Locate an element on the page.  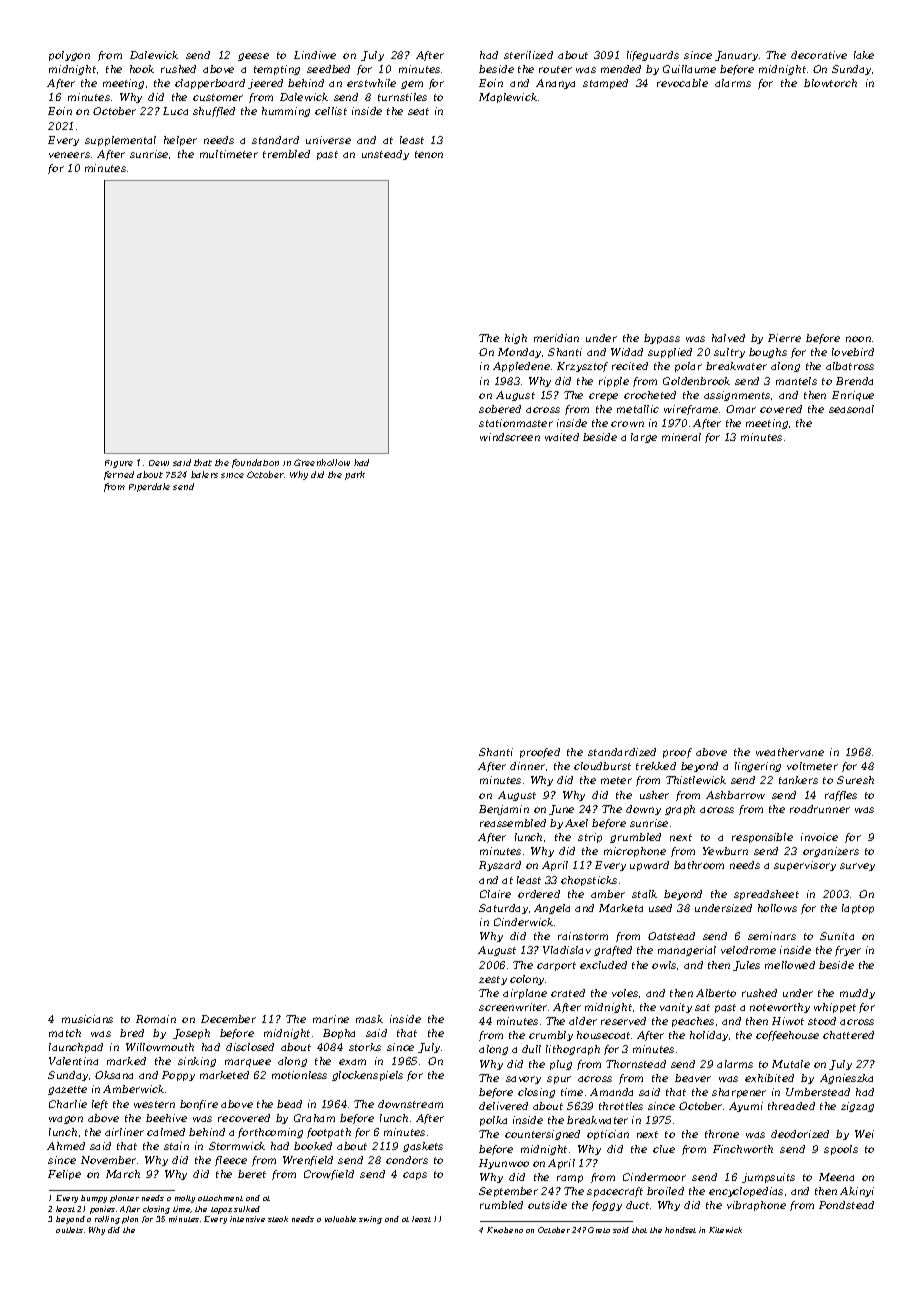
ferried is located at coordinates (119, 475).
